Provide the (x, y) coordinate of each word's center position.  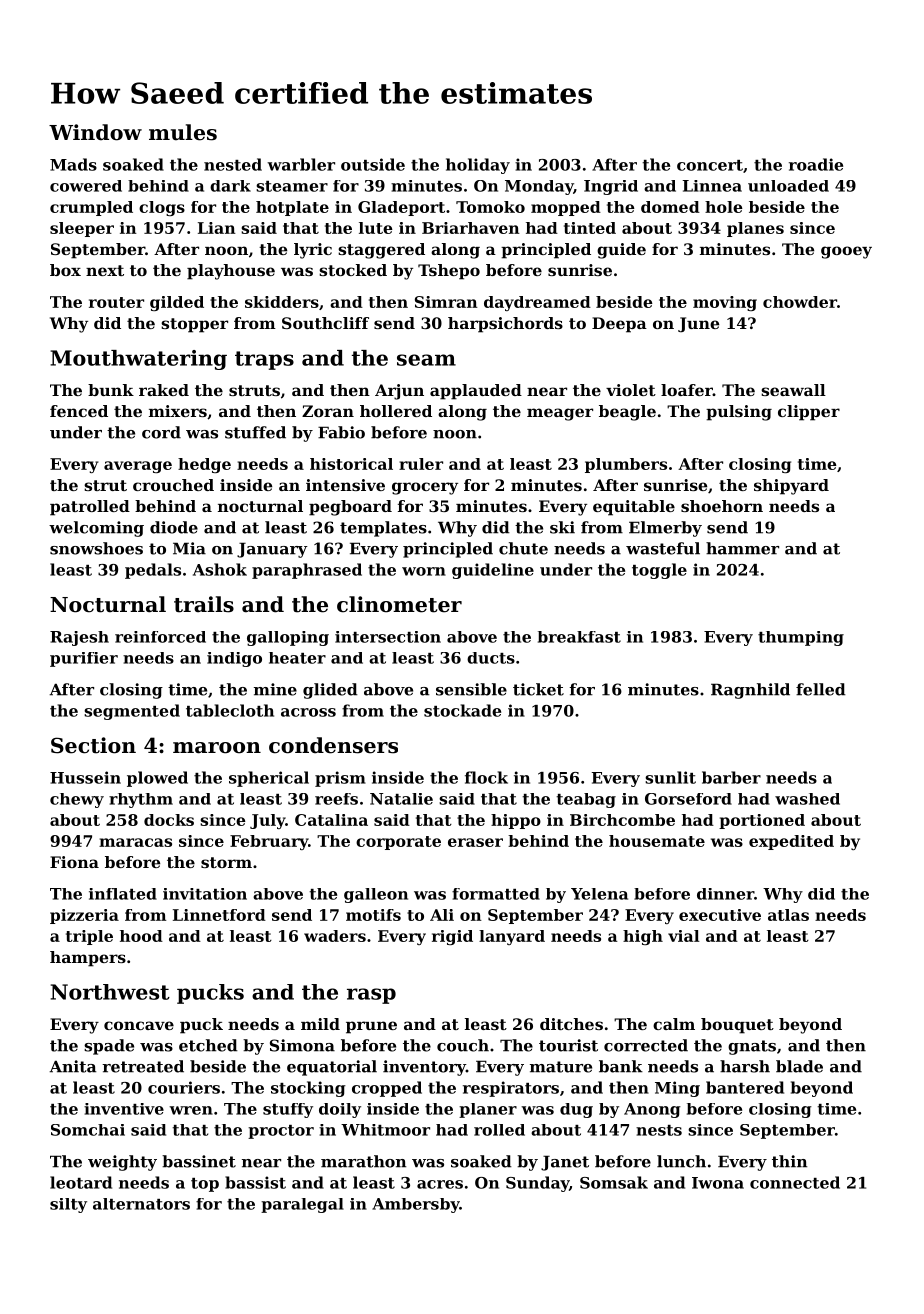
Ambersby (415, 1205)
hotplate (292, 208)
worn (424, 571)
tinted (590, 228)
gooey (846, 252)
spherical (269, 779)
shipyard (791, 487)
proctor (281, 1132)
